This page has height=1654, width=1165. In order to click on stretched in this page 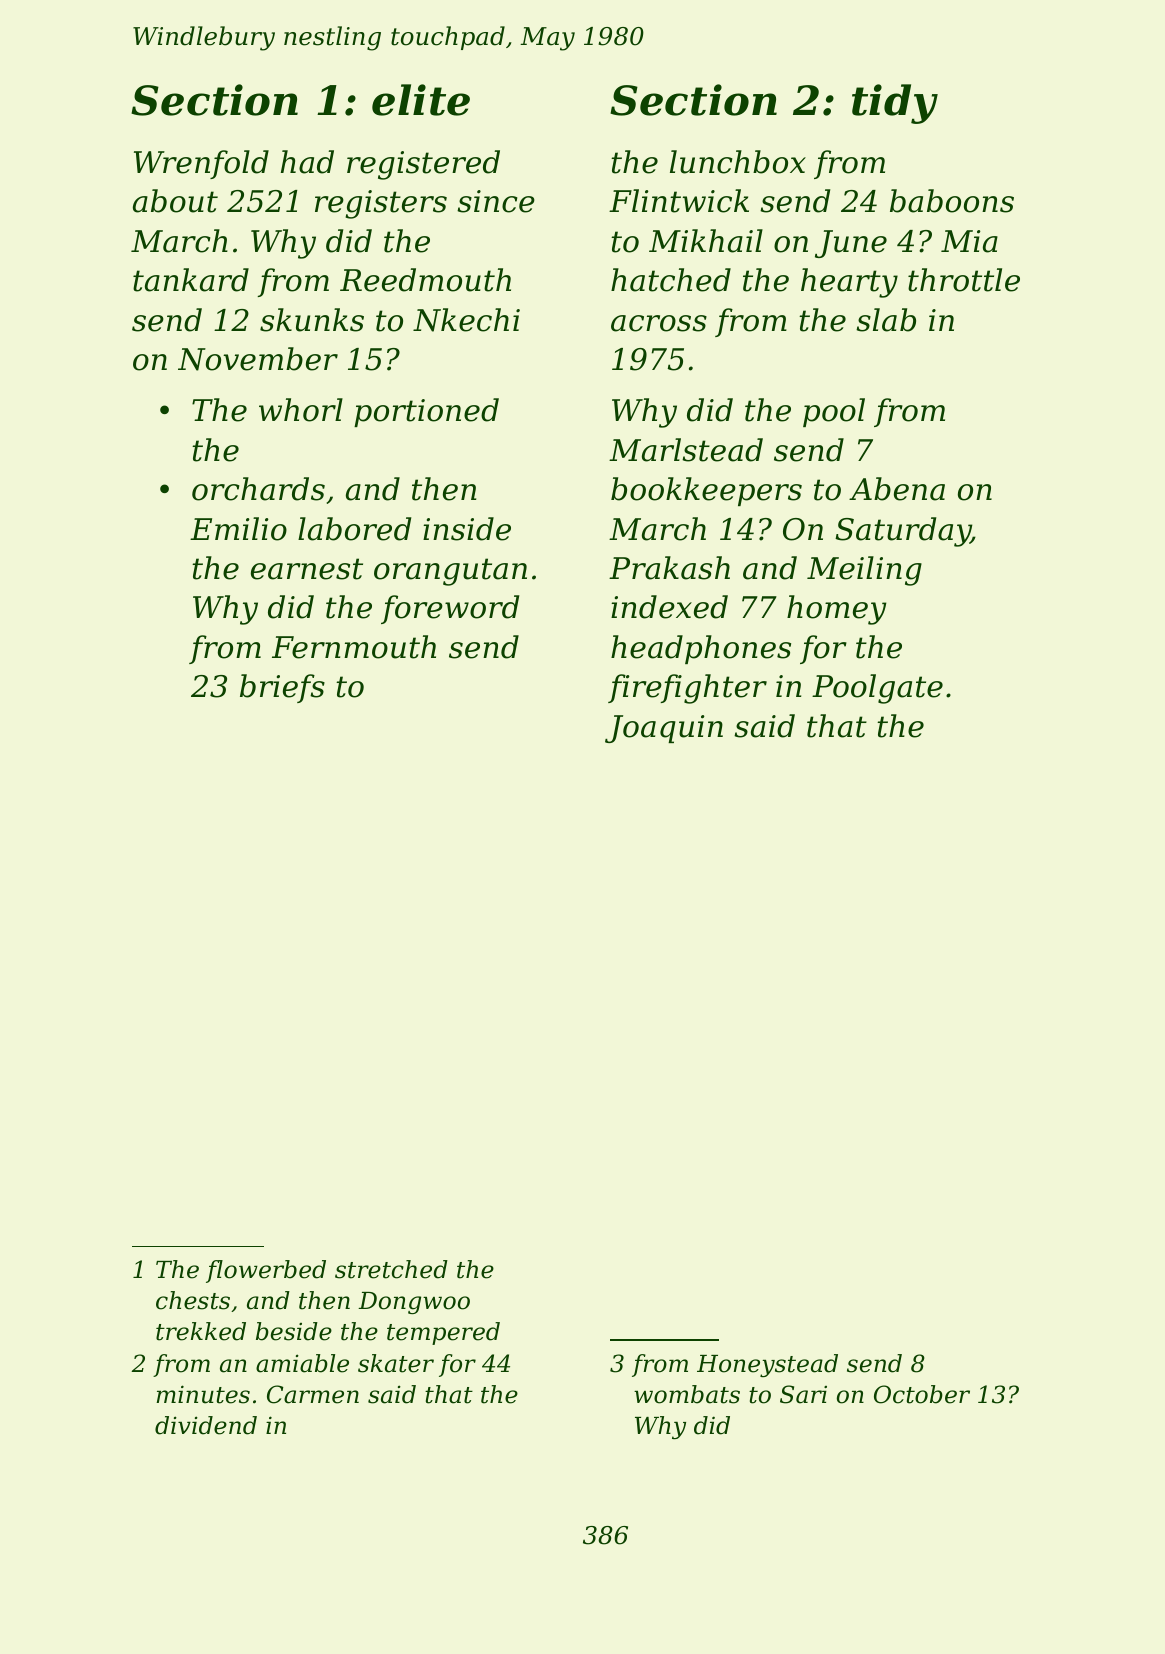, I will do `click(391, 1269)`.
